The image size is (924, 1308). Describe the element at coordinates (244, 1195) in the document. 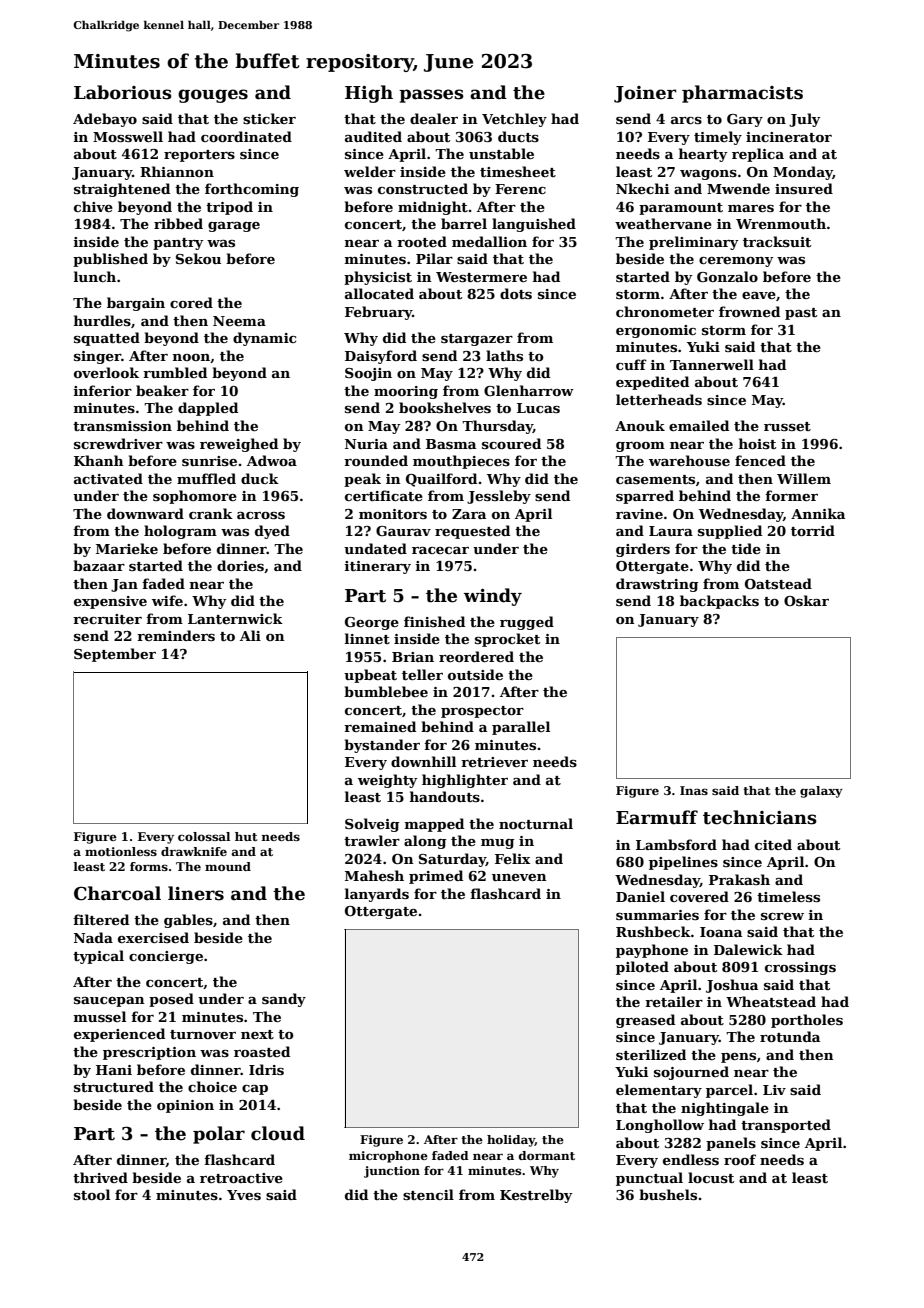

I see `Yves` at that location.
